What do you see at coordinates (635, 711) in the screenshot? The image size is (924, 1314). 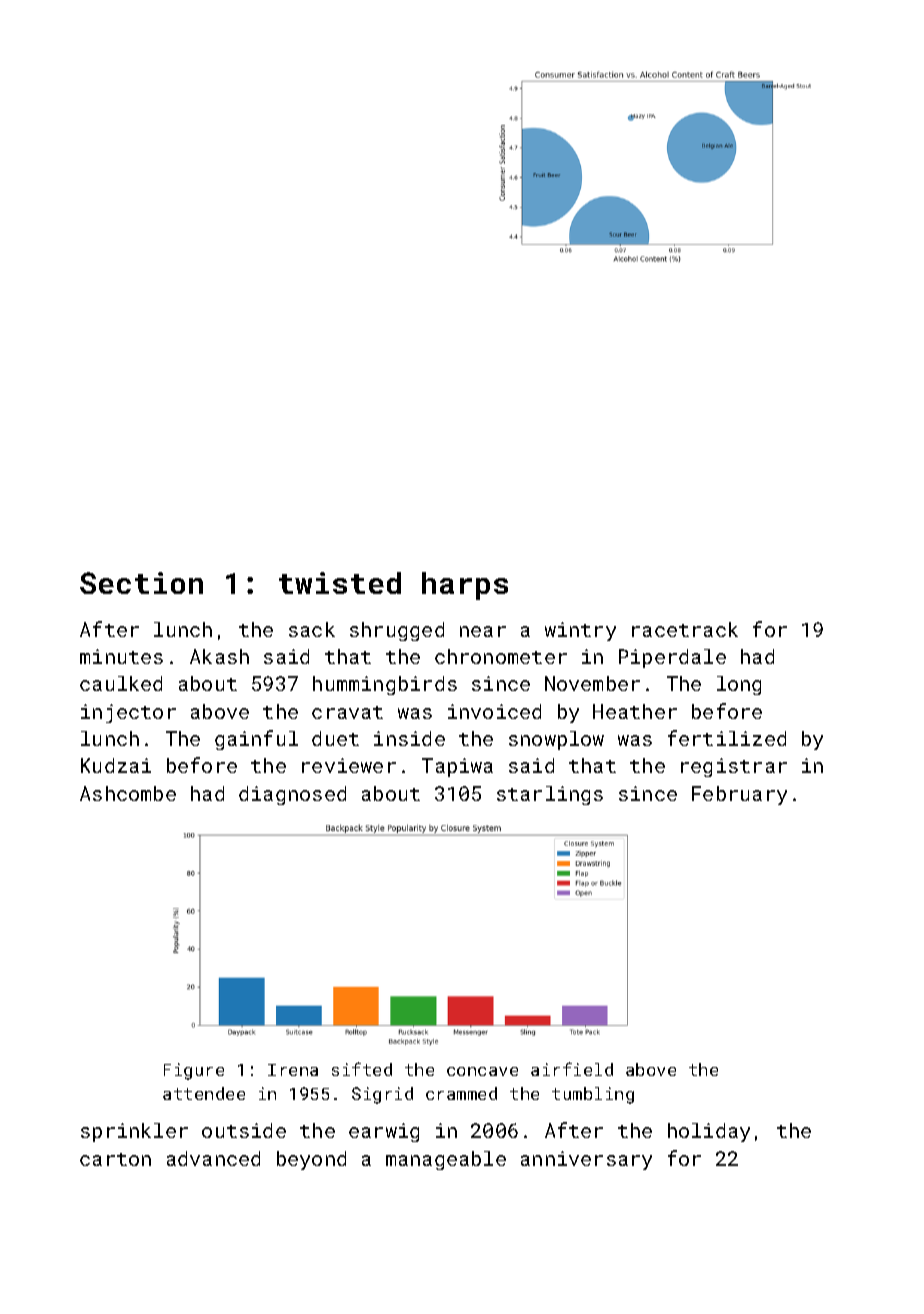 I see `Heather` at bounding box center [635, 711].
